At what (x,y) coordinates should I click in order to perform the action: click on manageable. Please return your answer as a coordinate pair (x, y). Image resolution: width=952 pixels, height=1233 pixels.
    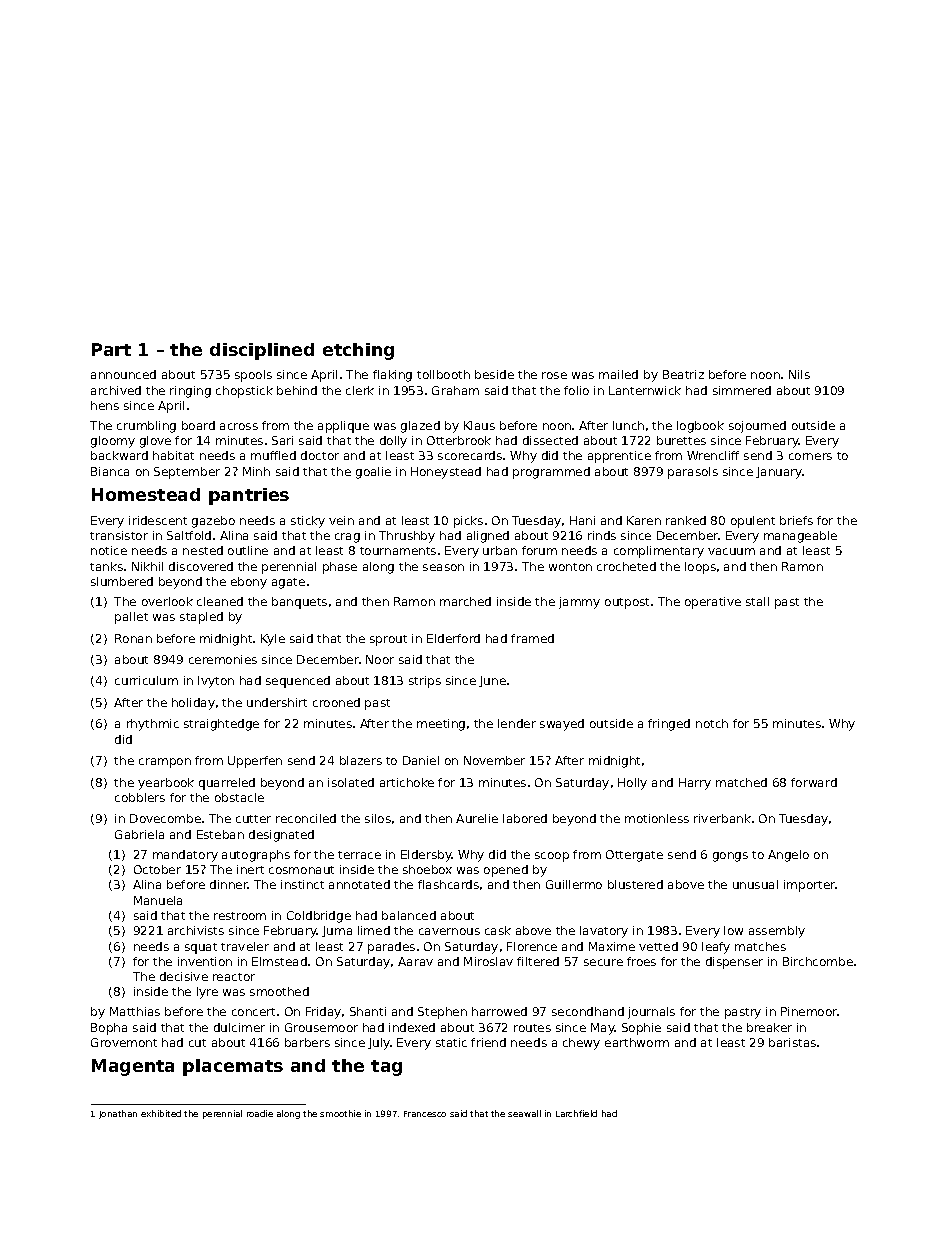
    Looking at the image, I should click on (800, 537).
